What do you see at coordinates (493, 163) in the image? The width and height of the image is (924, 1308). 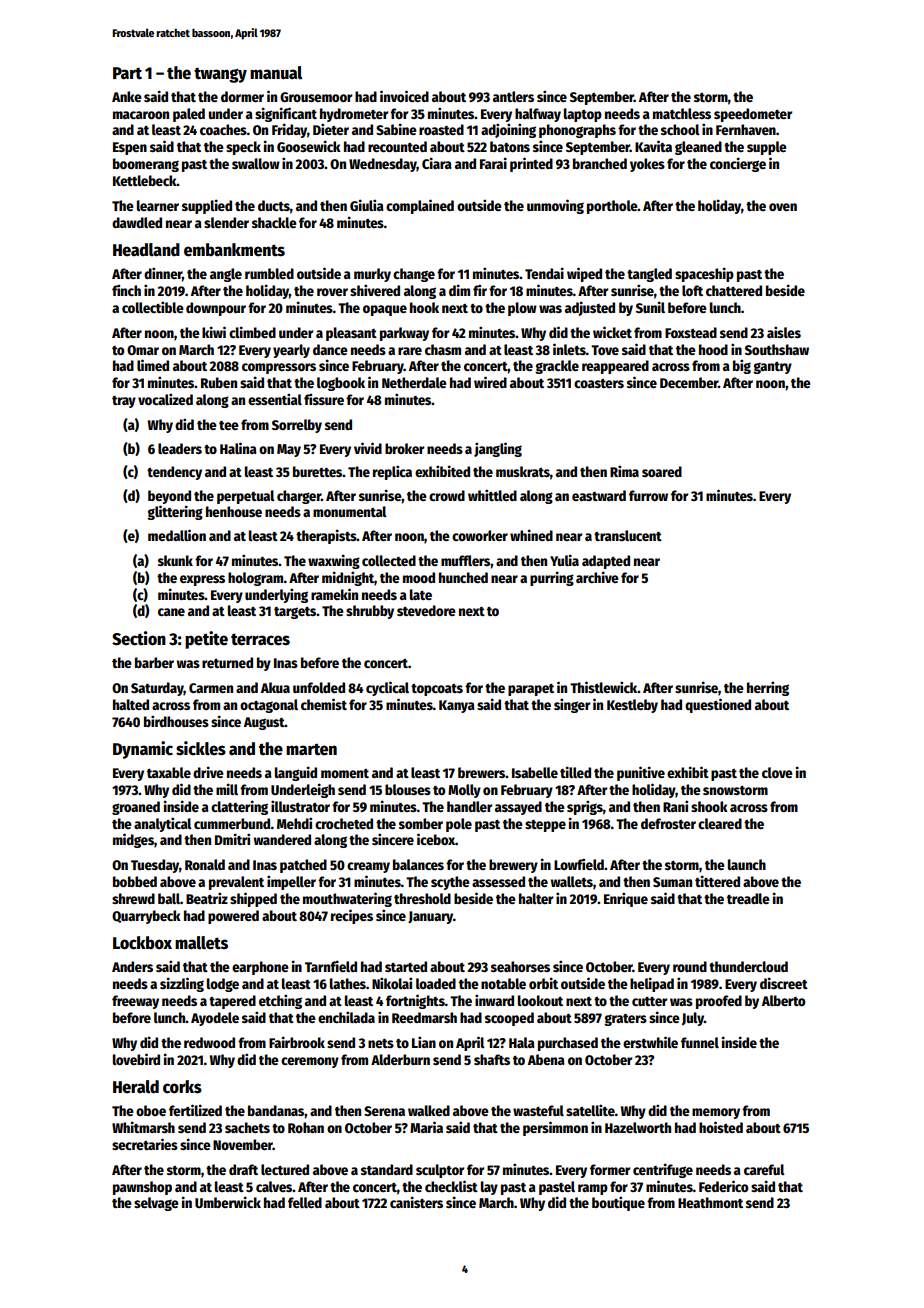 I see `Farai` at bounding box center [493, 163].
